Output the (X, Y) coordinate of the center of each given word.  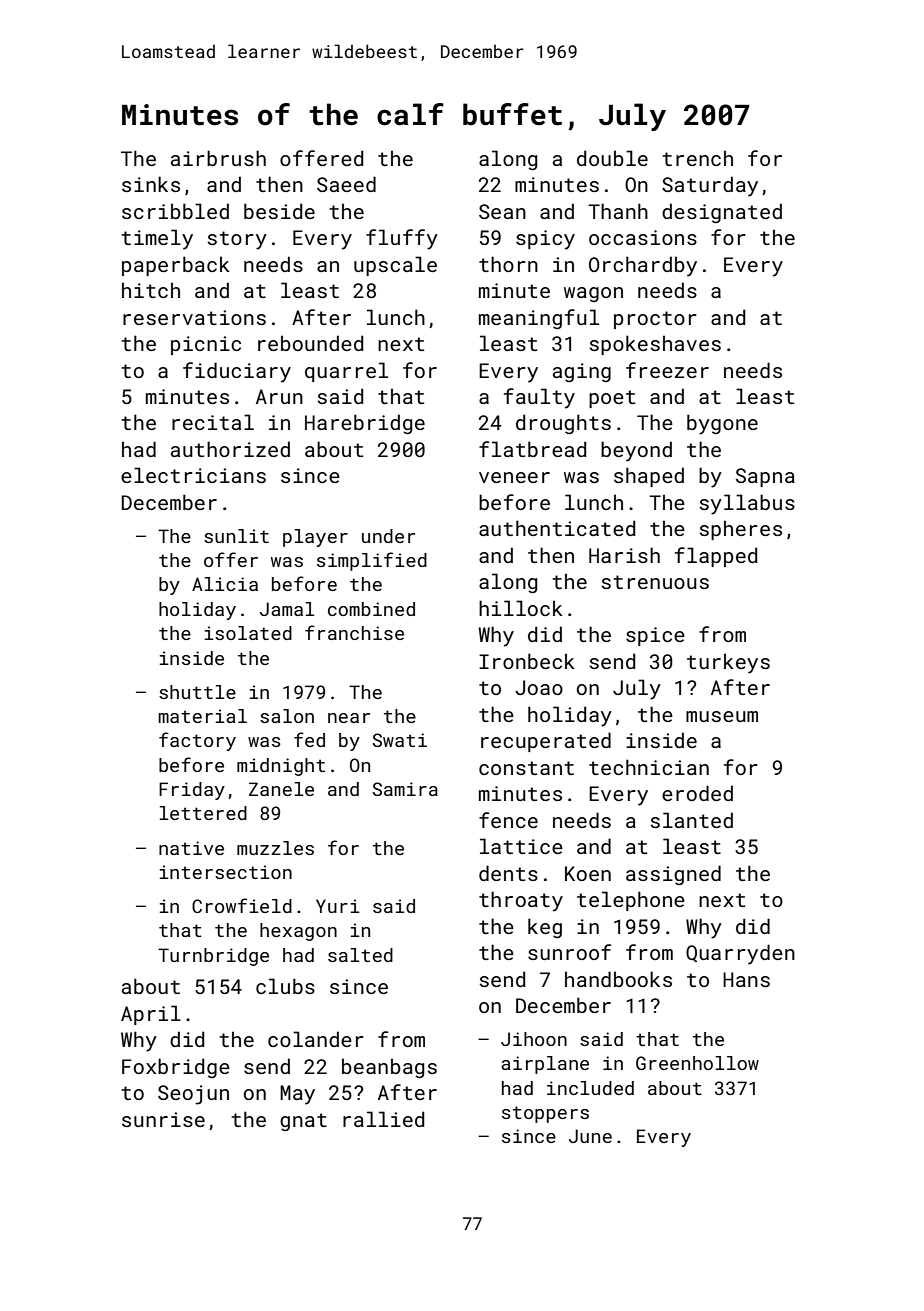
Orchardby (643, 266)
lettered (203, 813)
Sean (502, 211)
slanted (692, 820)
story (237, 240)
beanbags (389, 1068)
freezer (667, 370)
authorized (230, 449)
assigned (673, 875)
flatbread (532, 449)
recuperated (546, 742)
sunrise (163, 1119)
